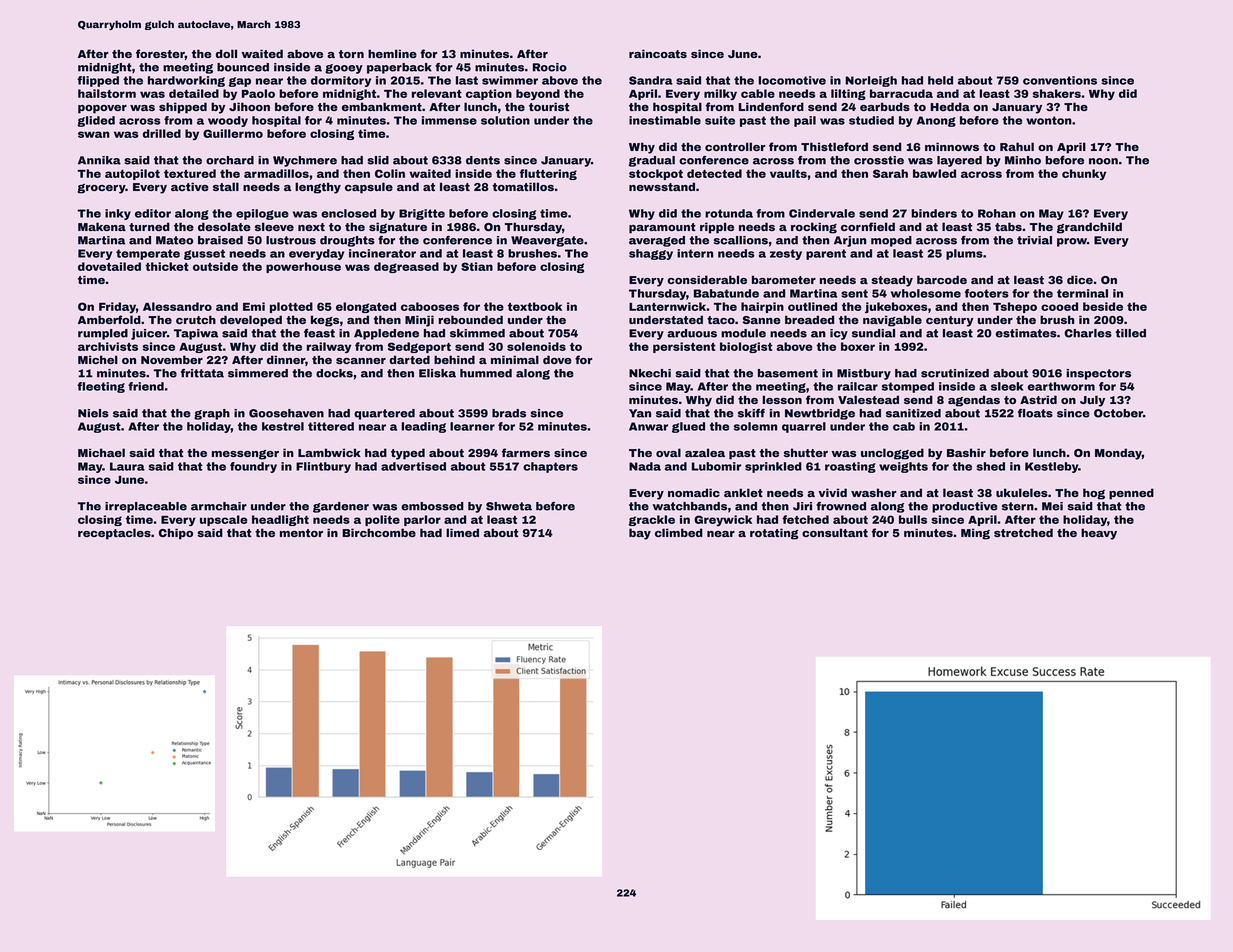  What do you see at coordinates (850, 241) in the image?
I see `Arjun` at bounding box center [850, 241].
